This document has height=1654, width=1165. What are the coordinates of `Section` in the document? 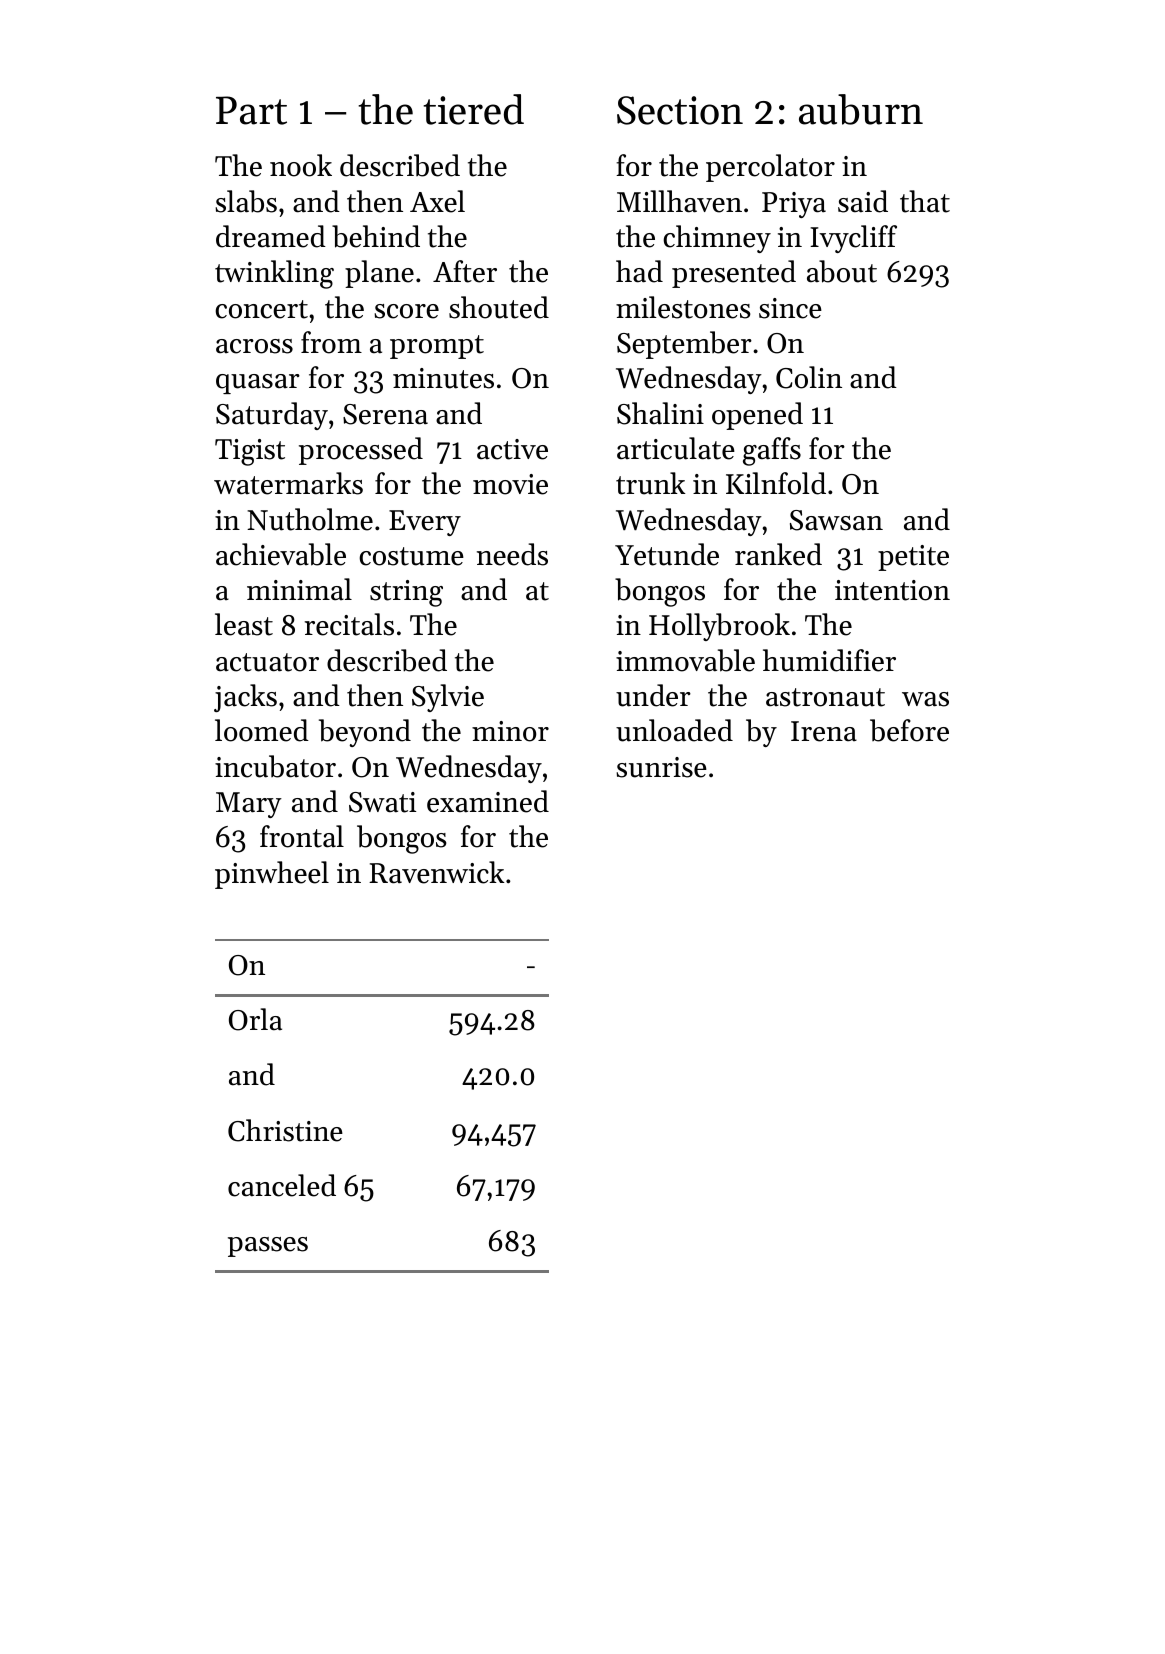 It's located at (680, 110).
